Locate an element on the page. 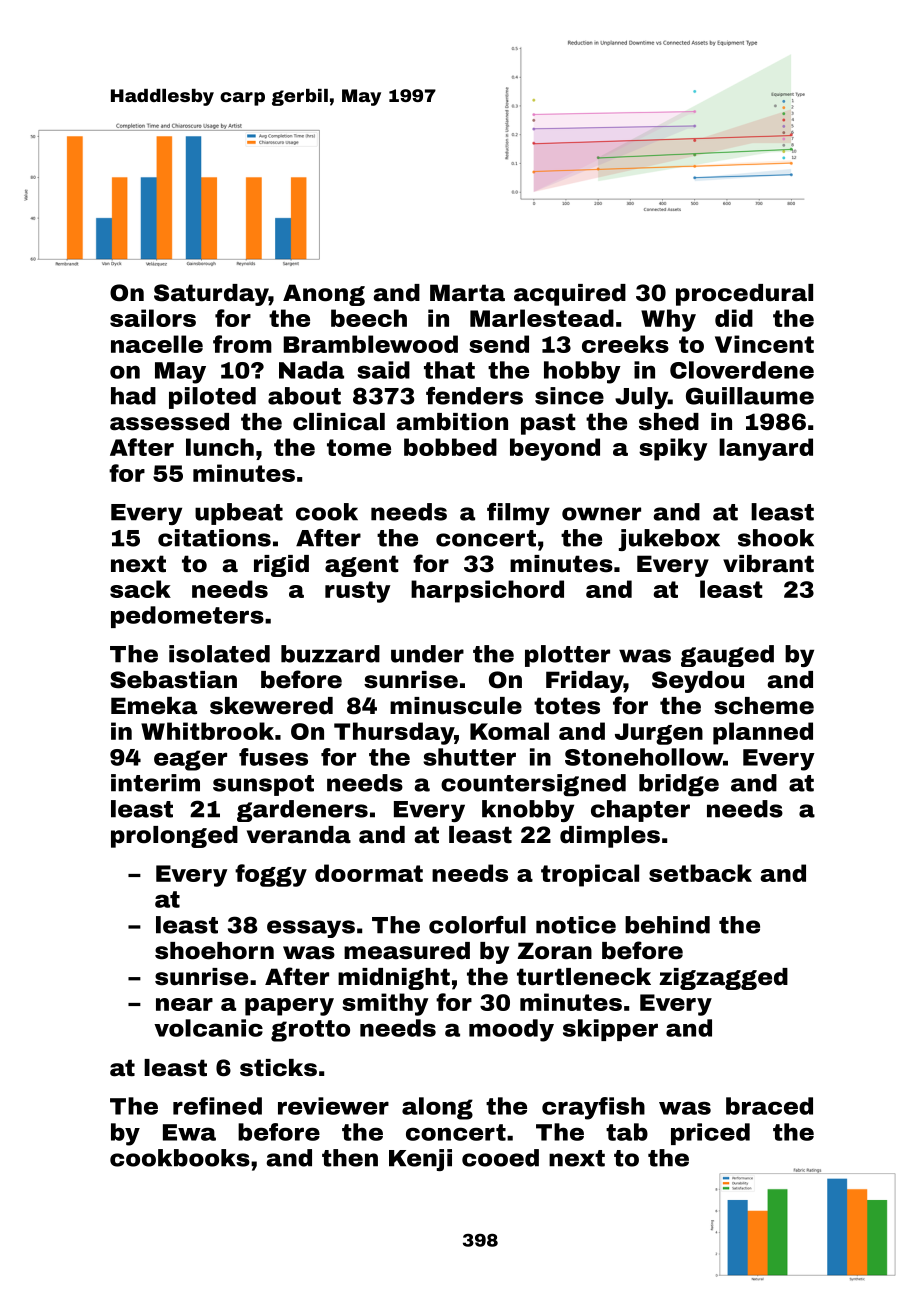 This document has width=924, height=1311. crayfish is located at coordinates (593, 1108).
